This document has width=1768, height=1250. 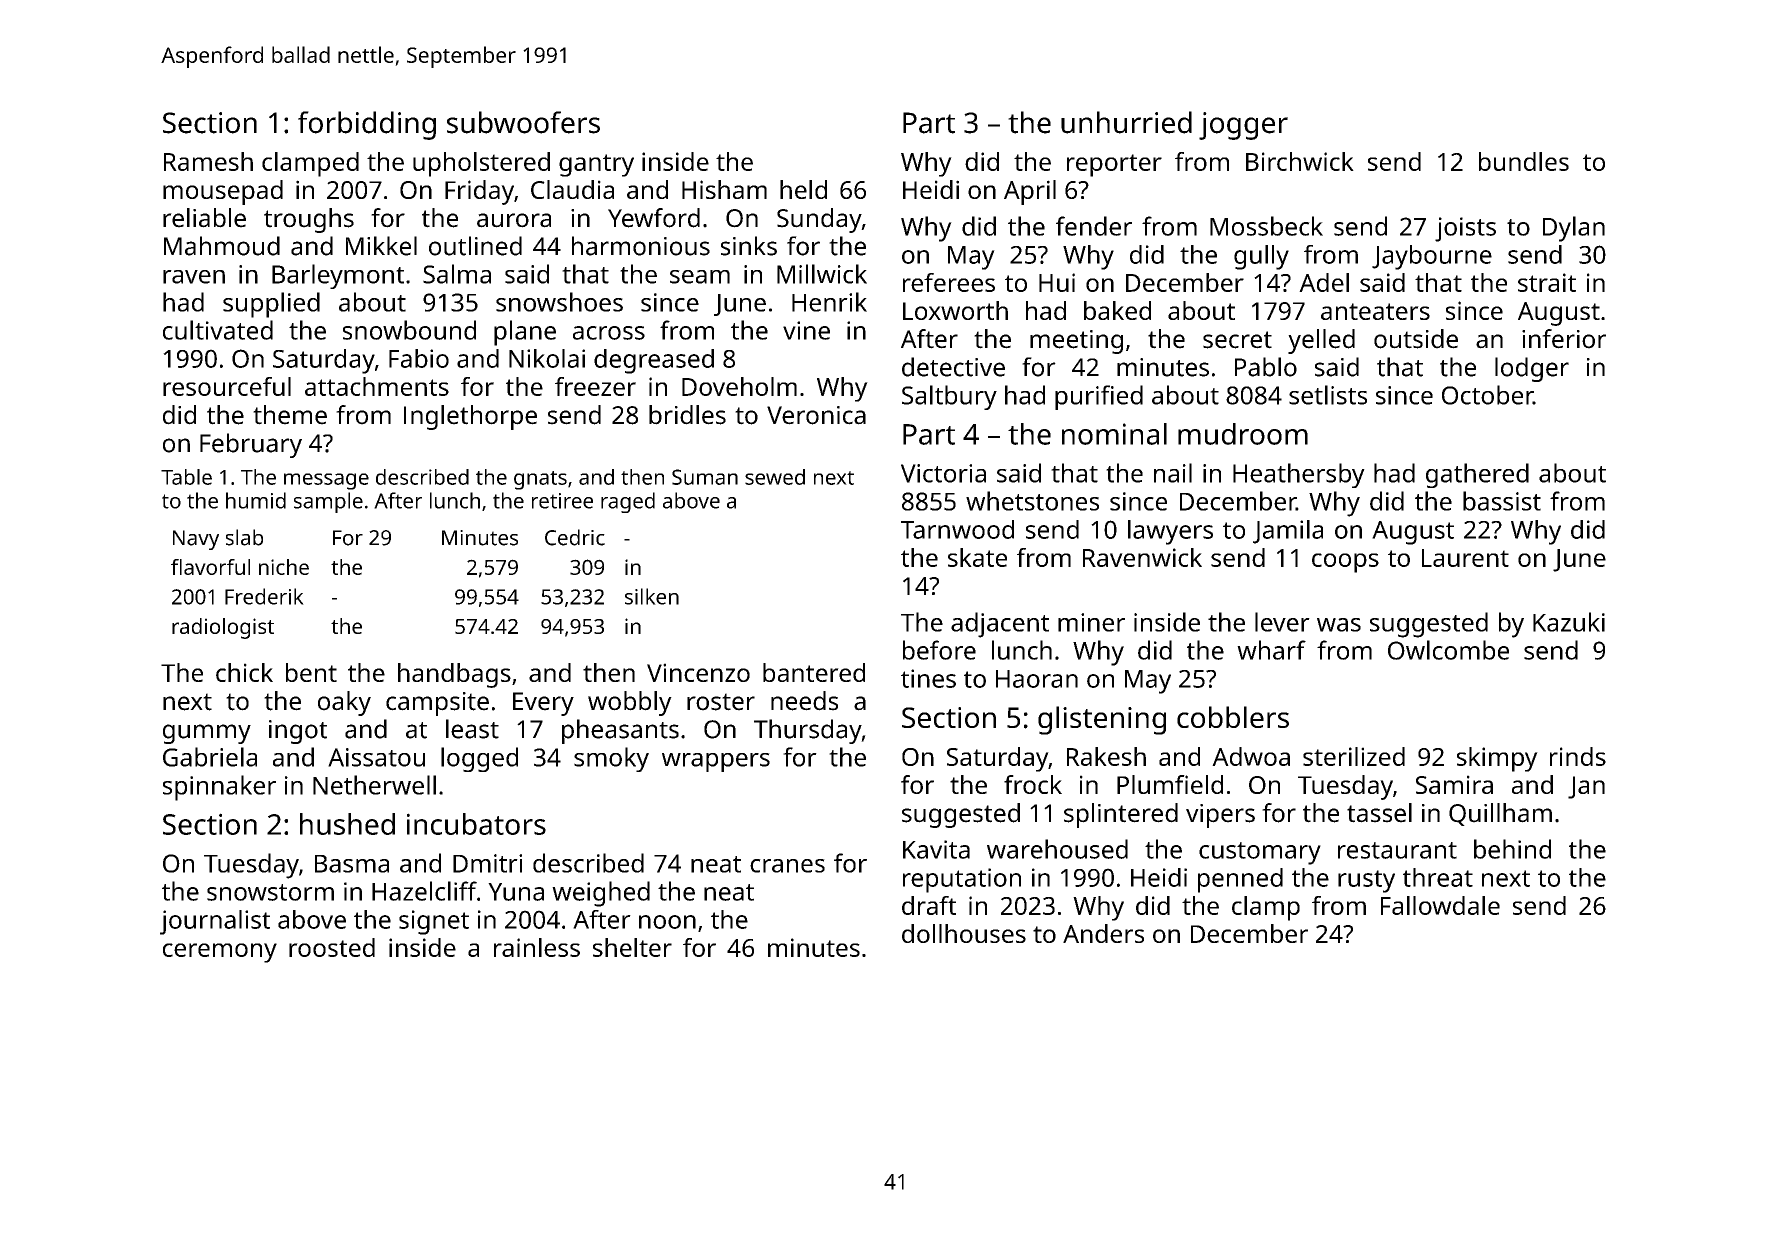 I want to click on Yuna, so click(x=516, y=892).
